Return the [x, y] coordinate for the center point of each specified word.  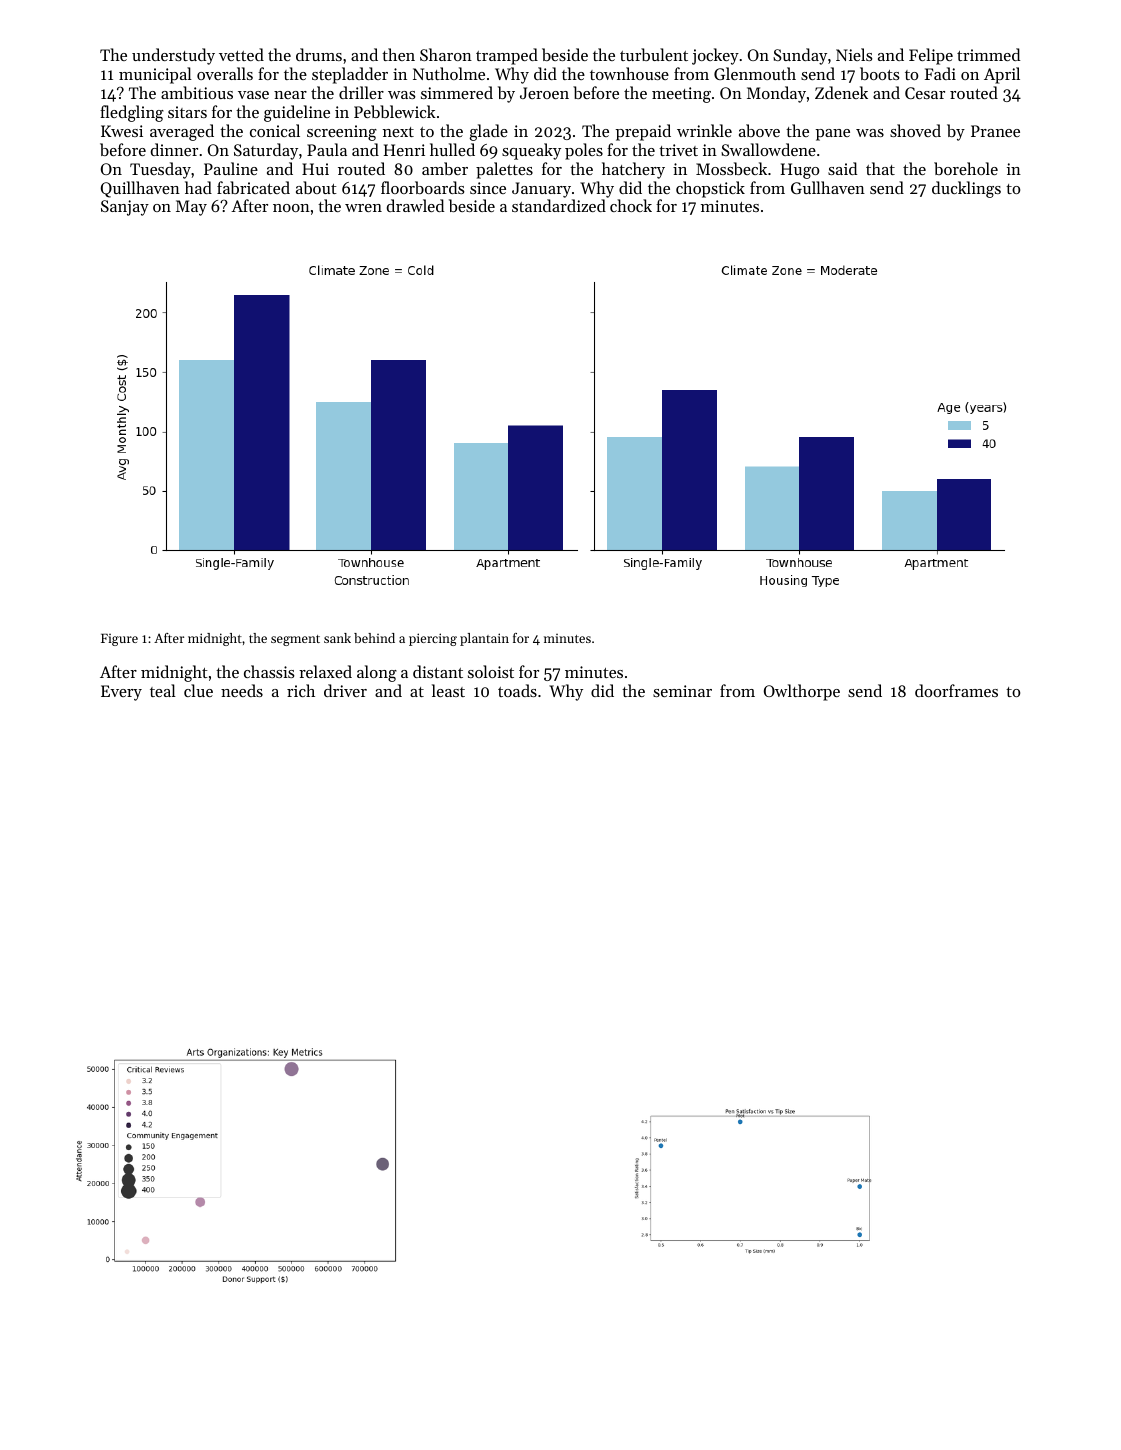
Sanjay [125, 208]
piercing [433, 639]
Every [121, 693]
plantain [484, 639]
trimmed [988, 54]
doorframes [956, 690]
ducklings [966, 189]
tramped [507, 56]
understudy [173, 56]
